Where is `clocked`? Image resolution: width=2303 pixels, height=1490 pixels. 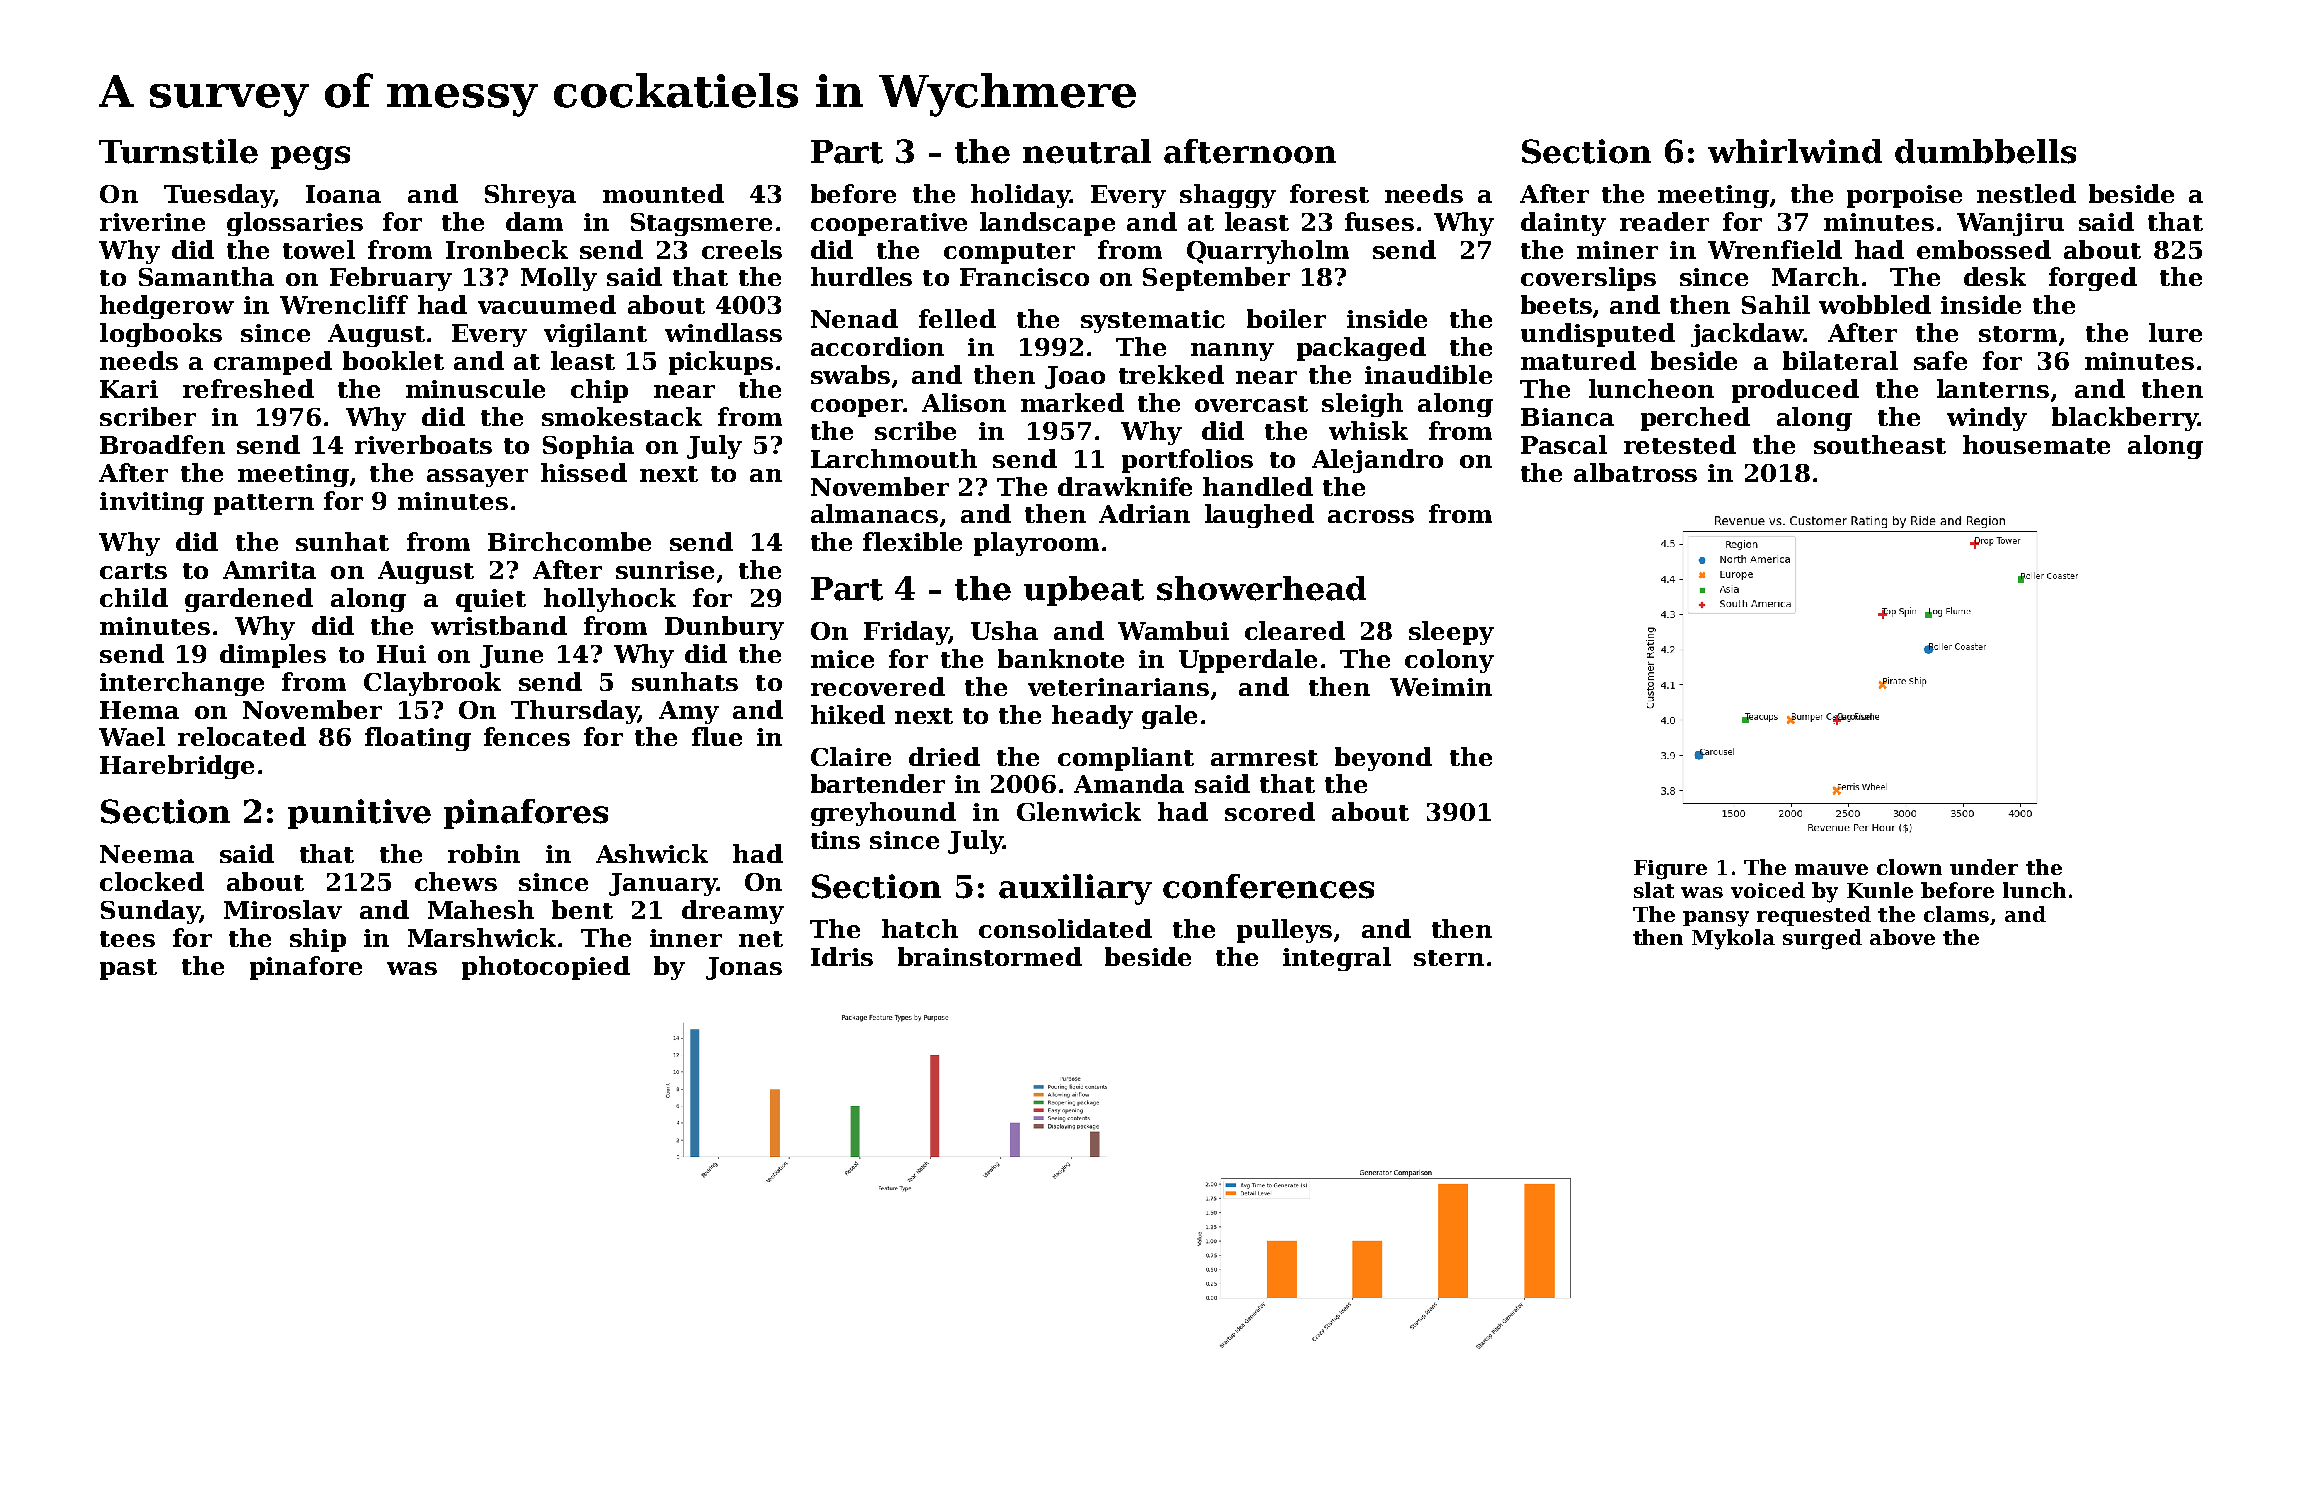
clocked is located at coordinates (152, 881).
